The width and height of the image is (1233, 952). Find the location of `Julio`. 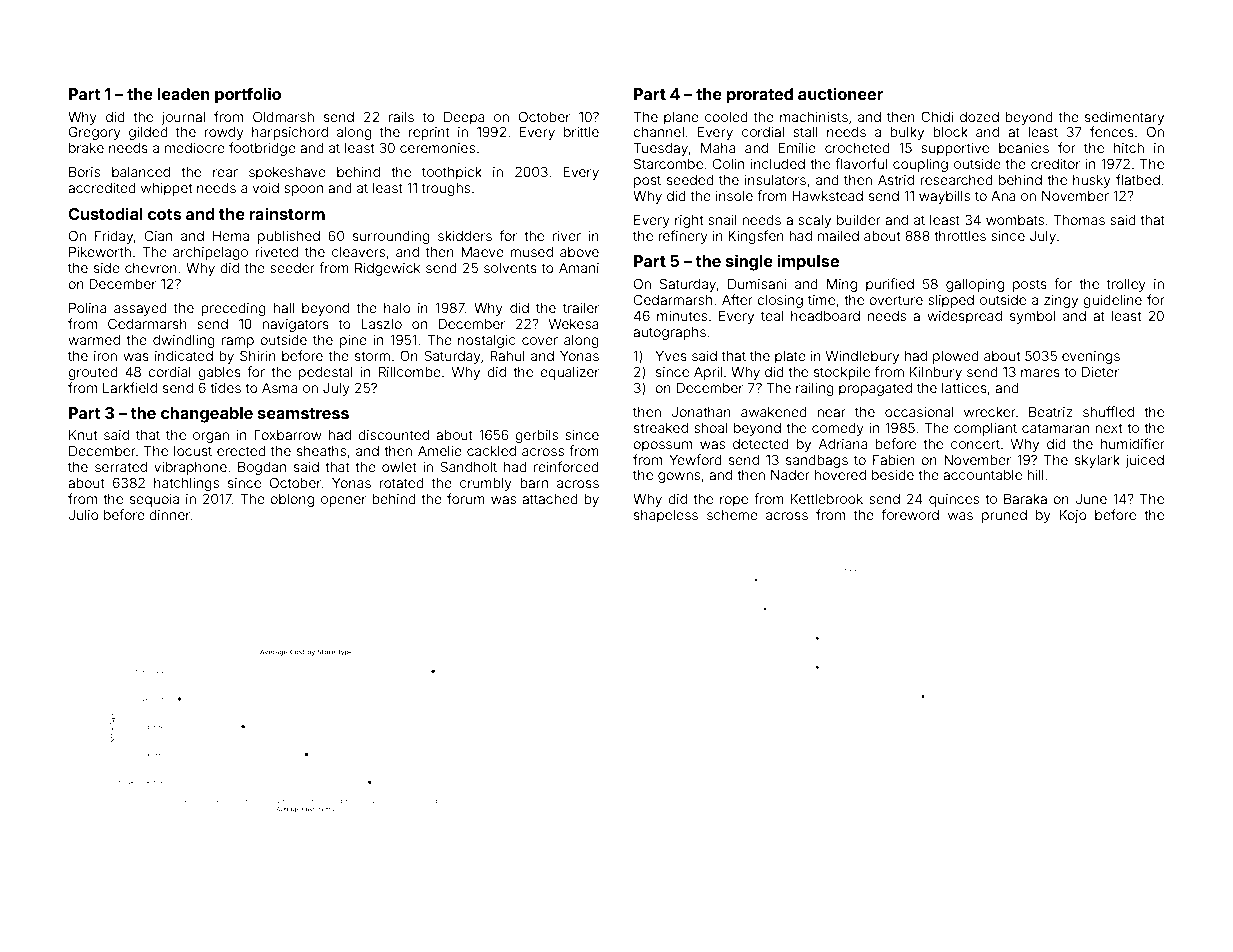

Julio is located at coordinates (84, 515).
